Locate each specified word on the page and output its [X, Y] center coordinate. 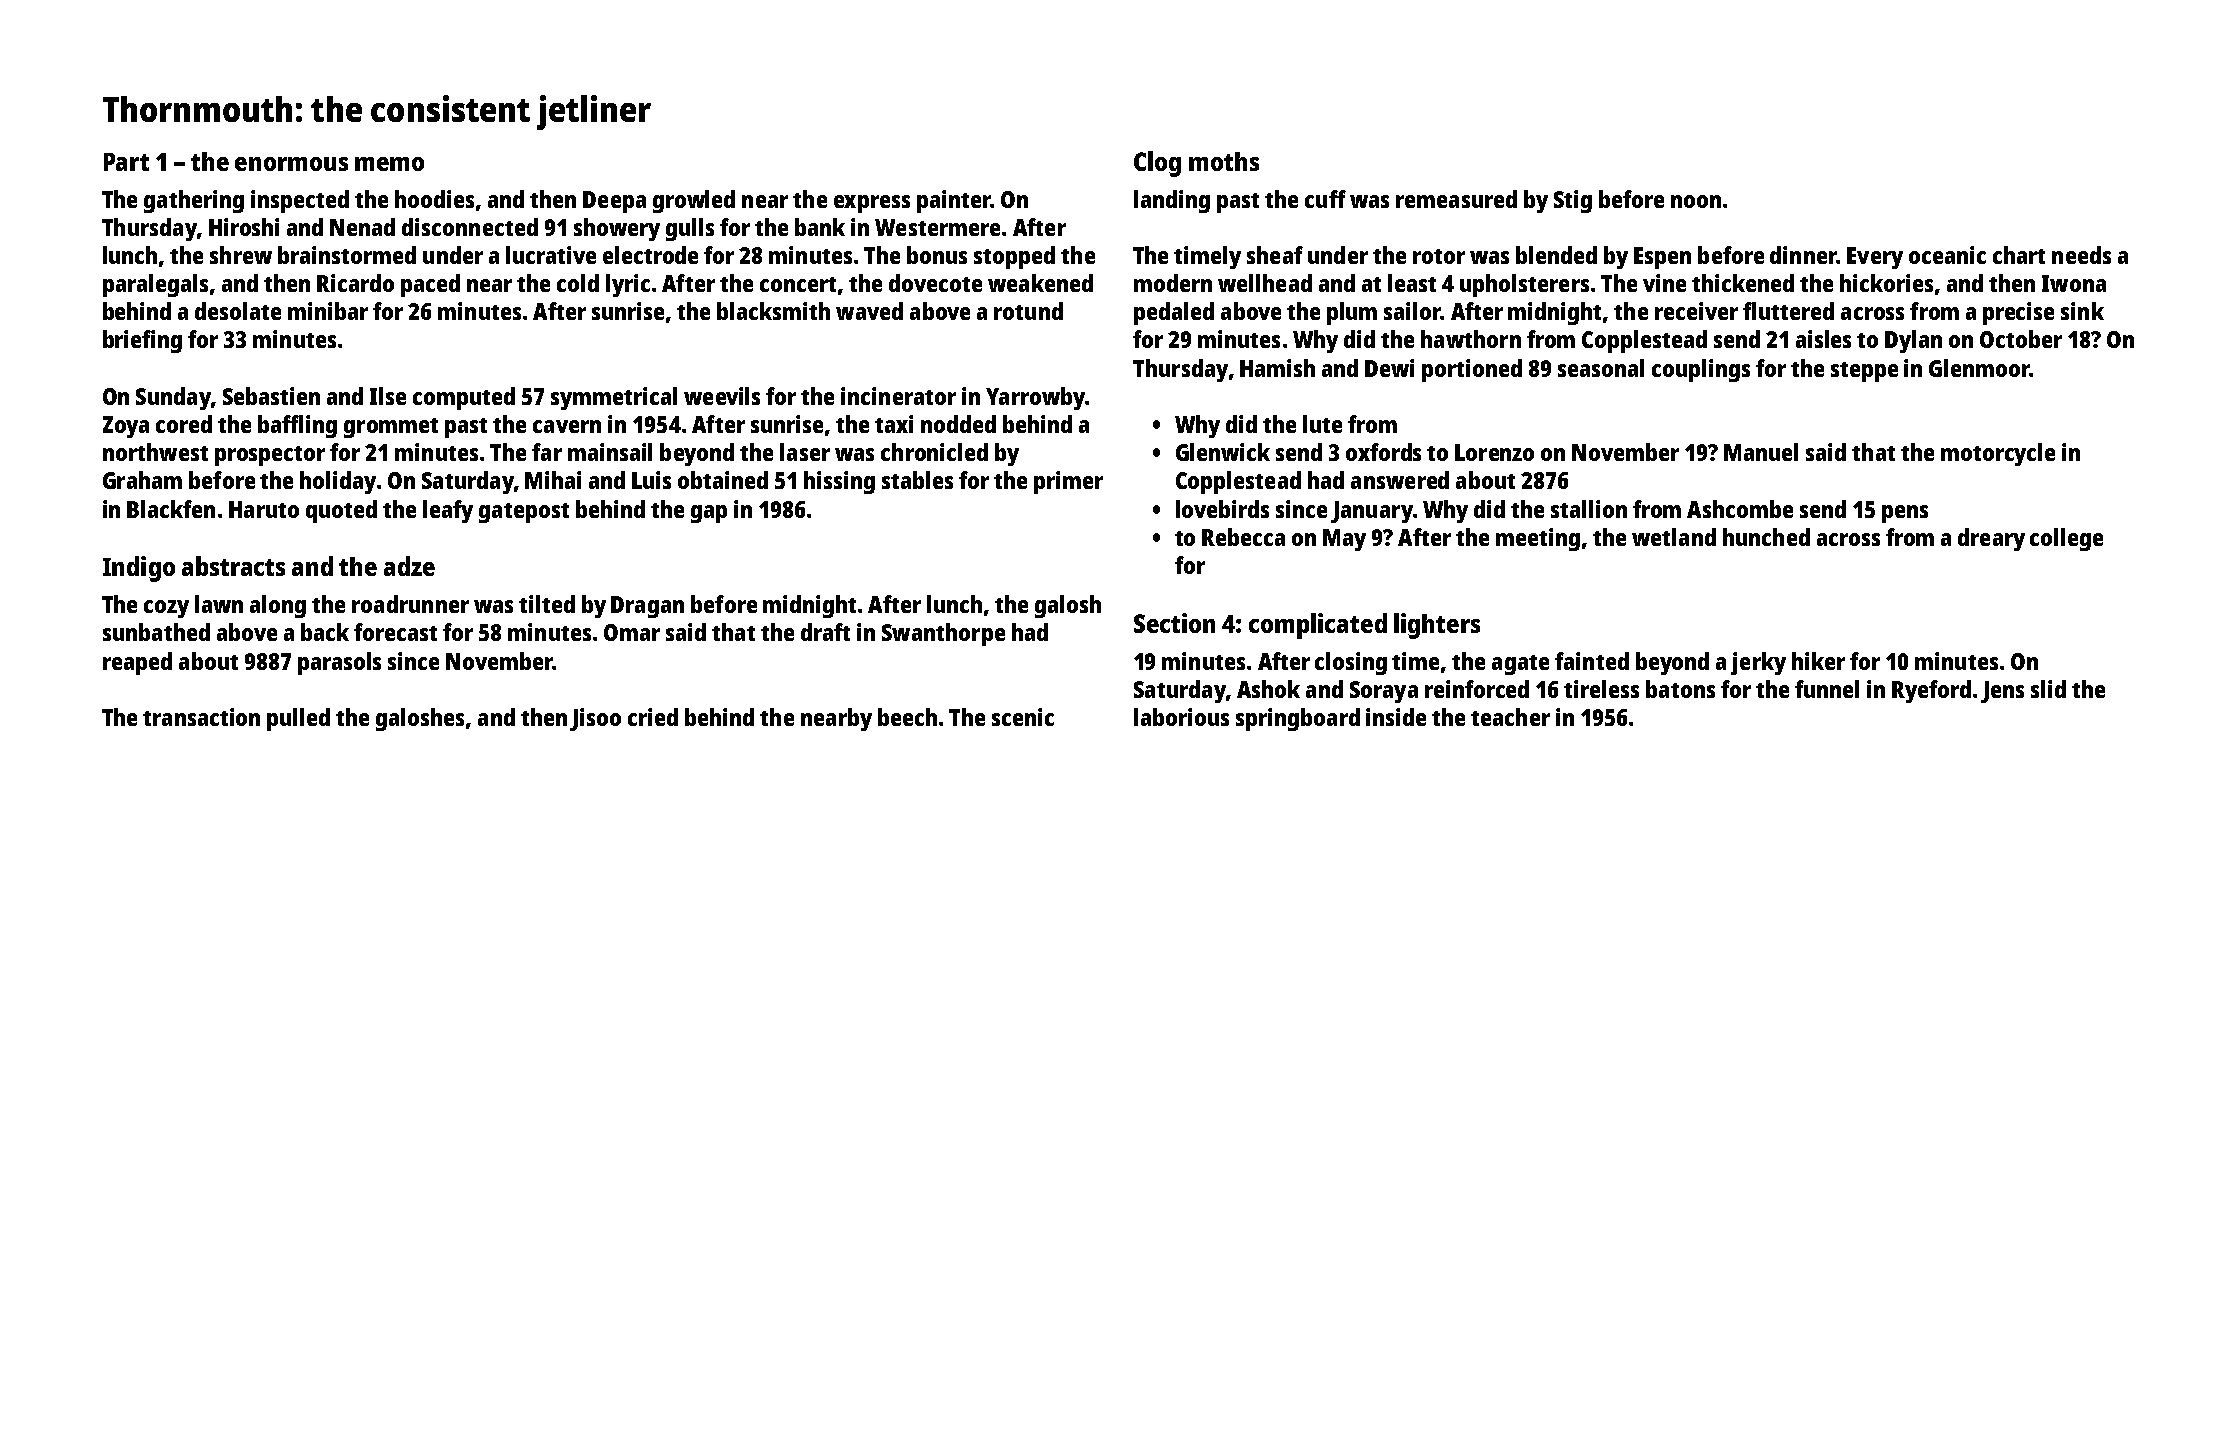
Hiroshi [244, 227]
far [547, 452]
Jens [2002, 692]
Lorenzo [1494, 452]
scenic [1023, 717]
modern [1173, 283]
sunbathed [156, 632]
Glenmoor [1979, 368]
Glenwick [1223, 452]
